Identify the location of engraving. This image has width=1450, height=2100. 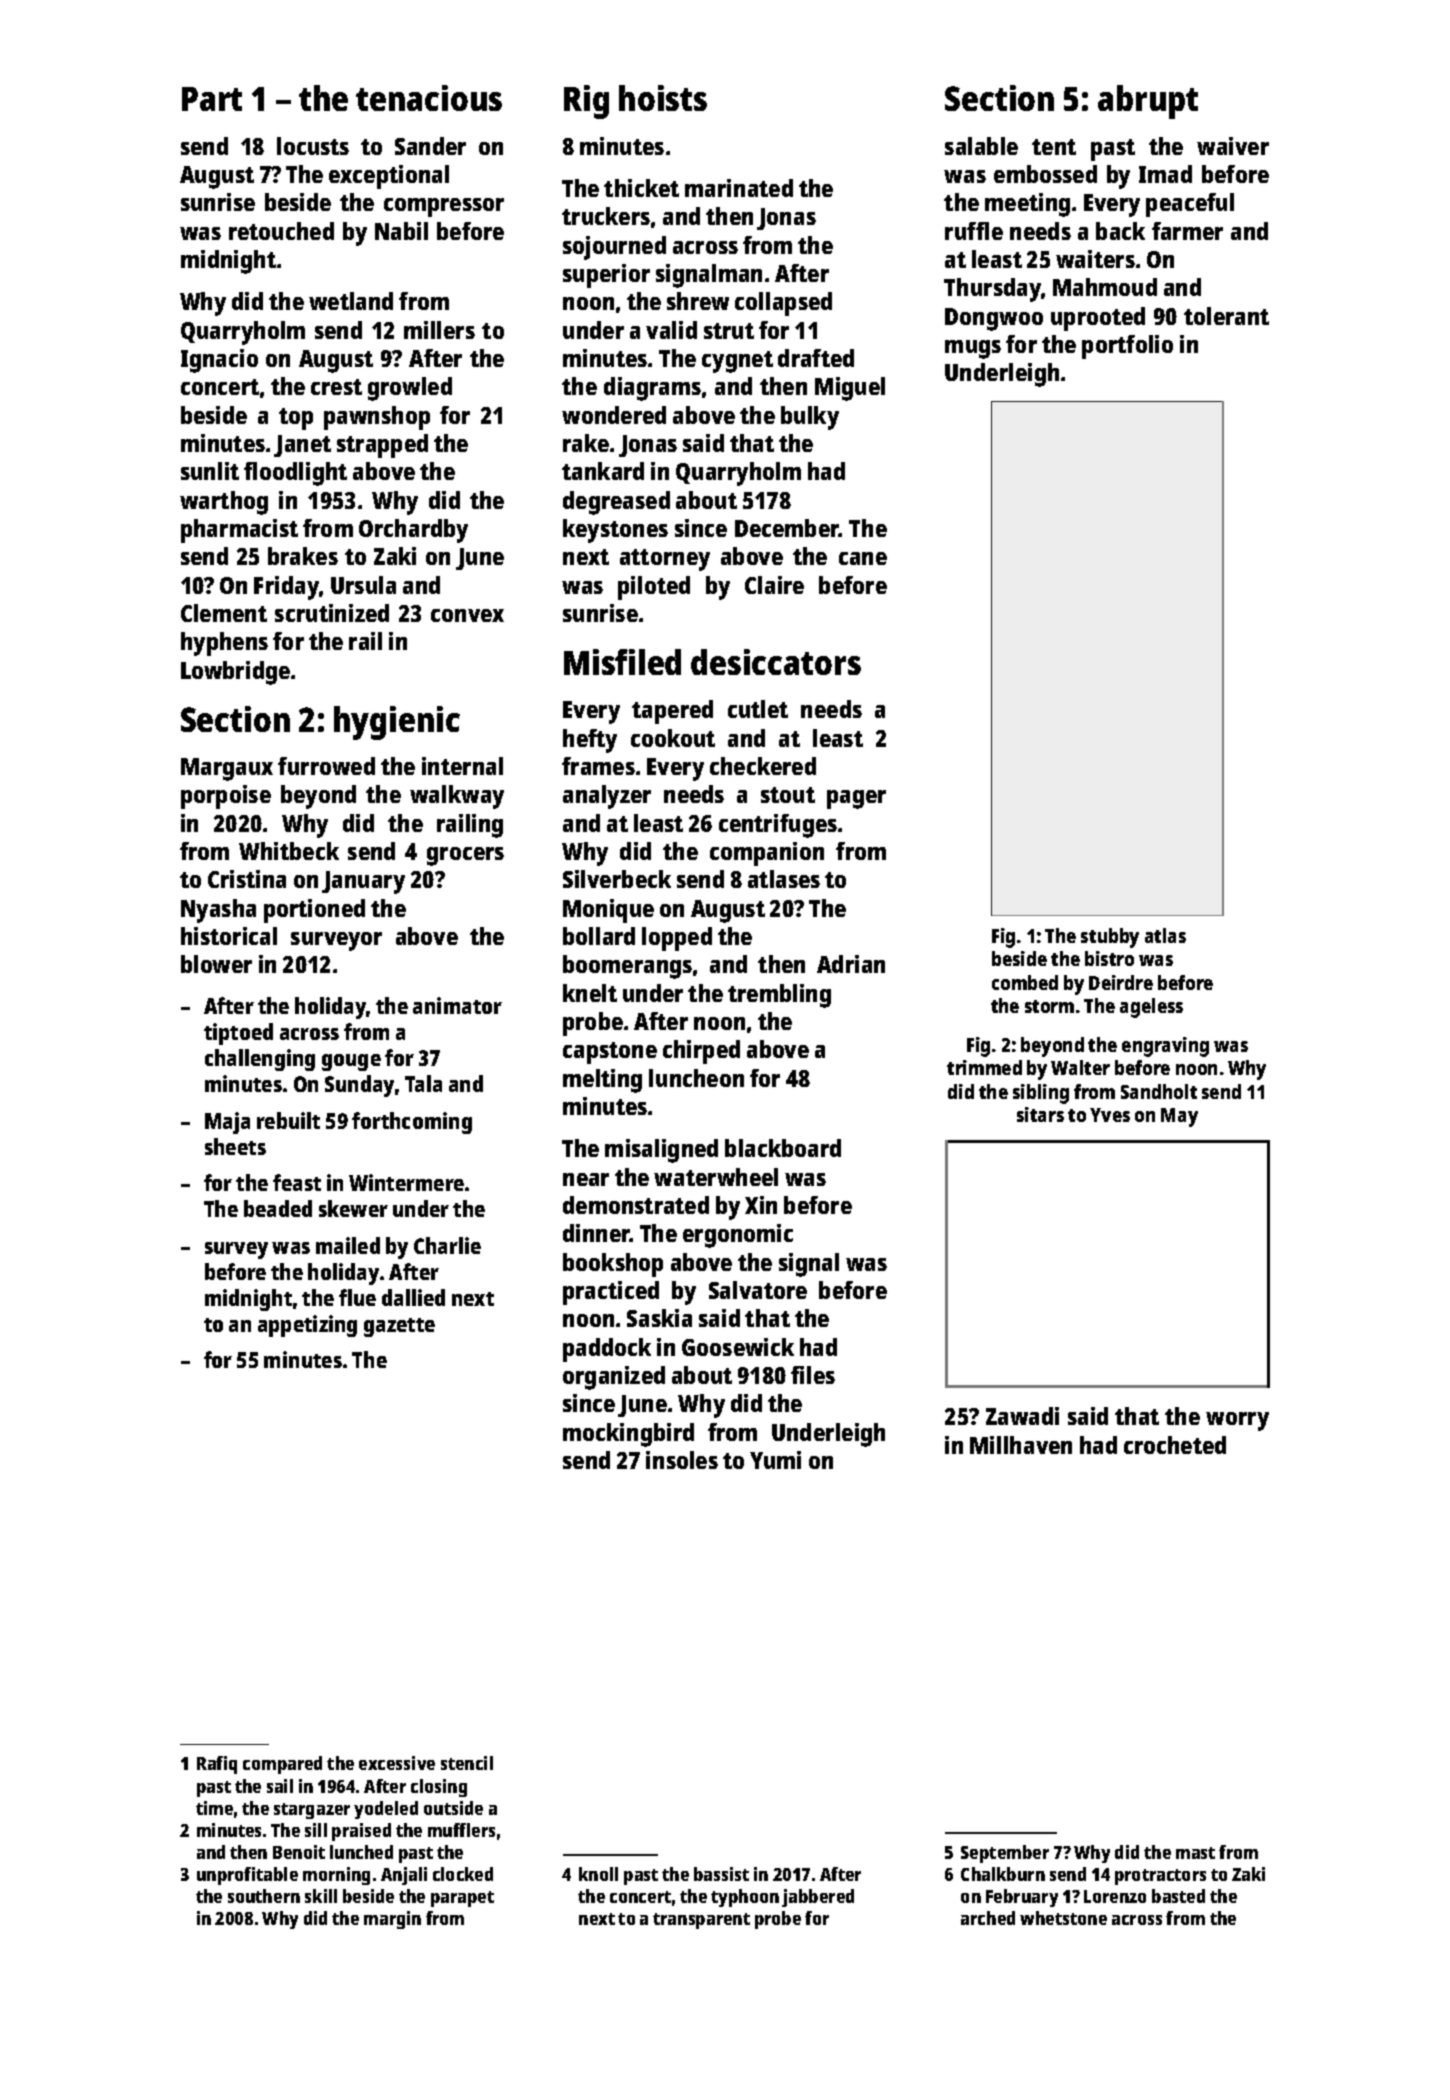
(1165, 1047).
